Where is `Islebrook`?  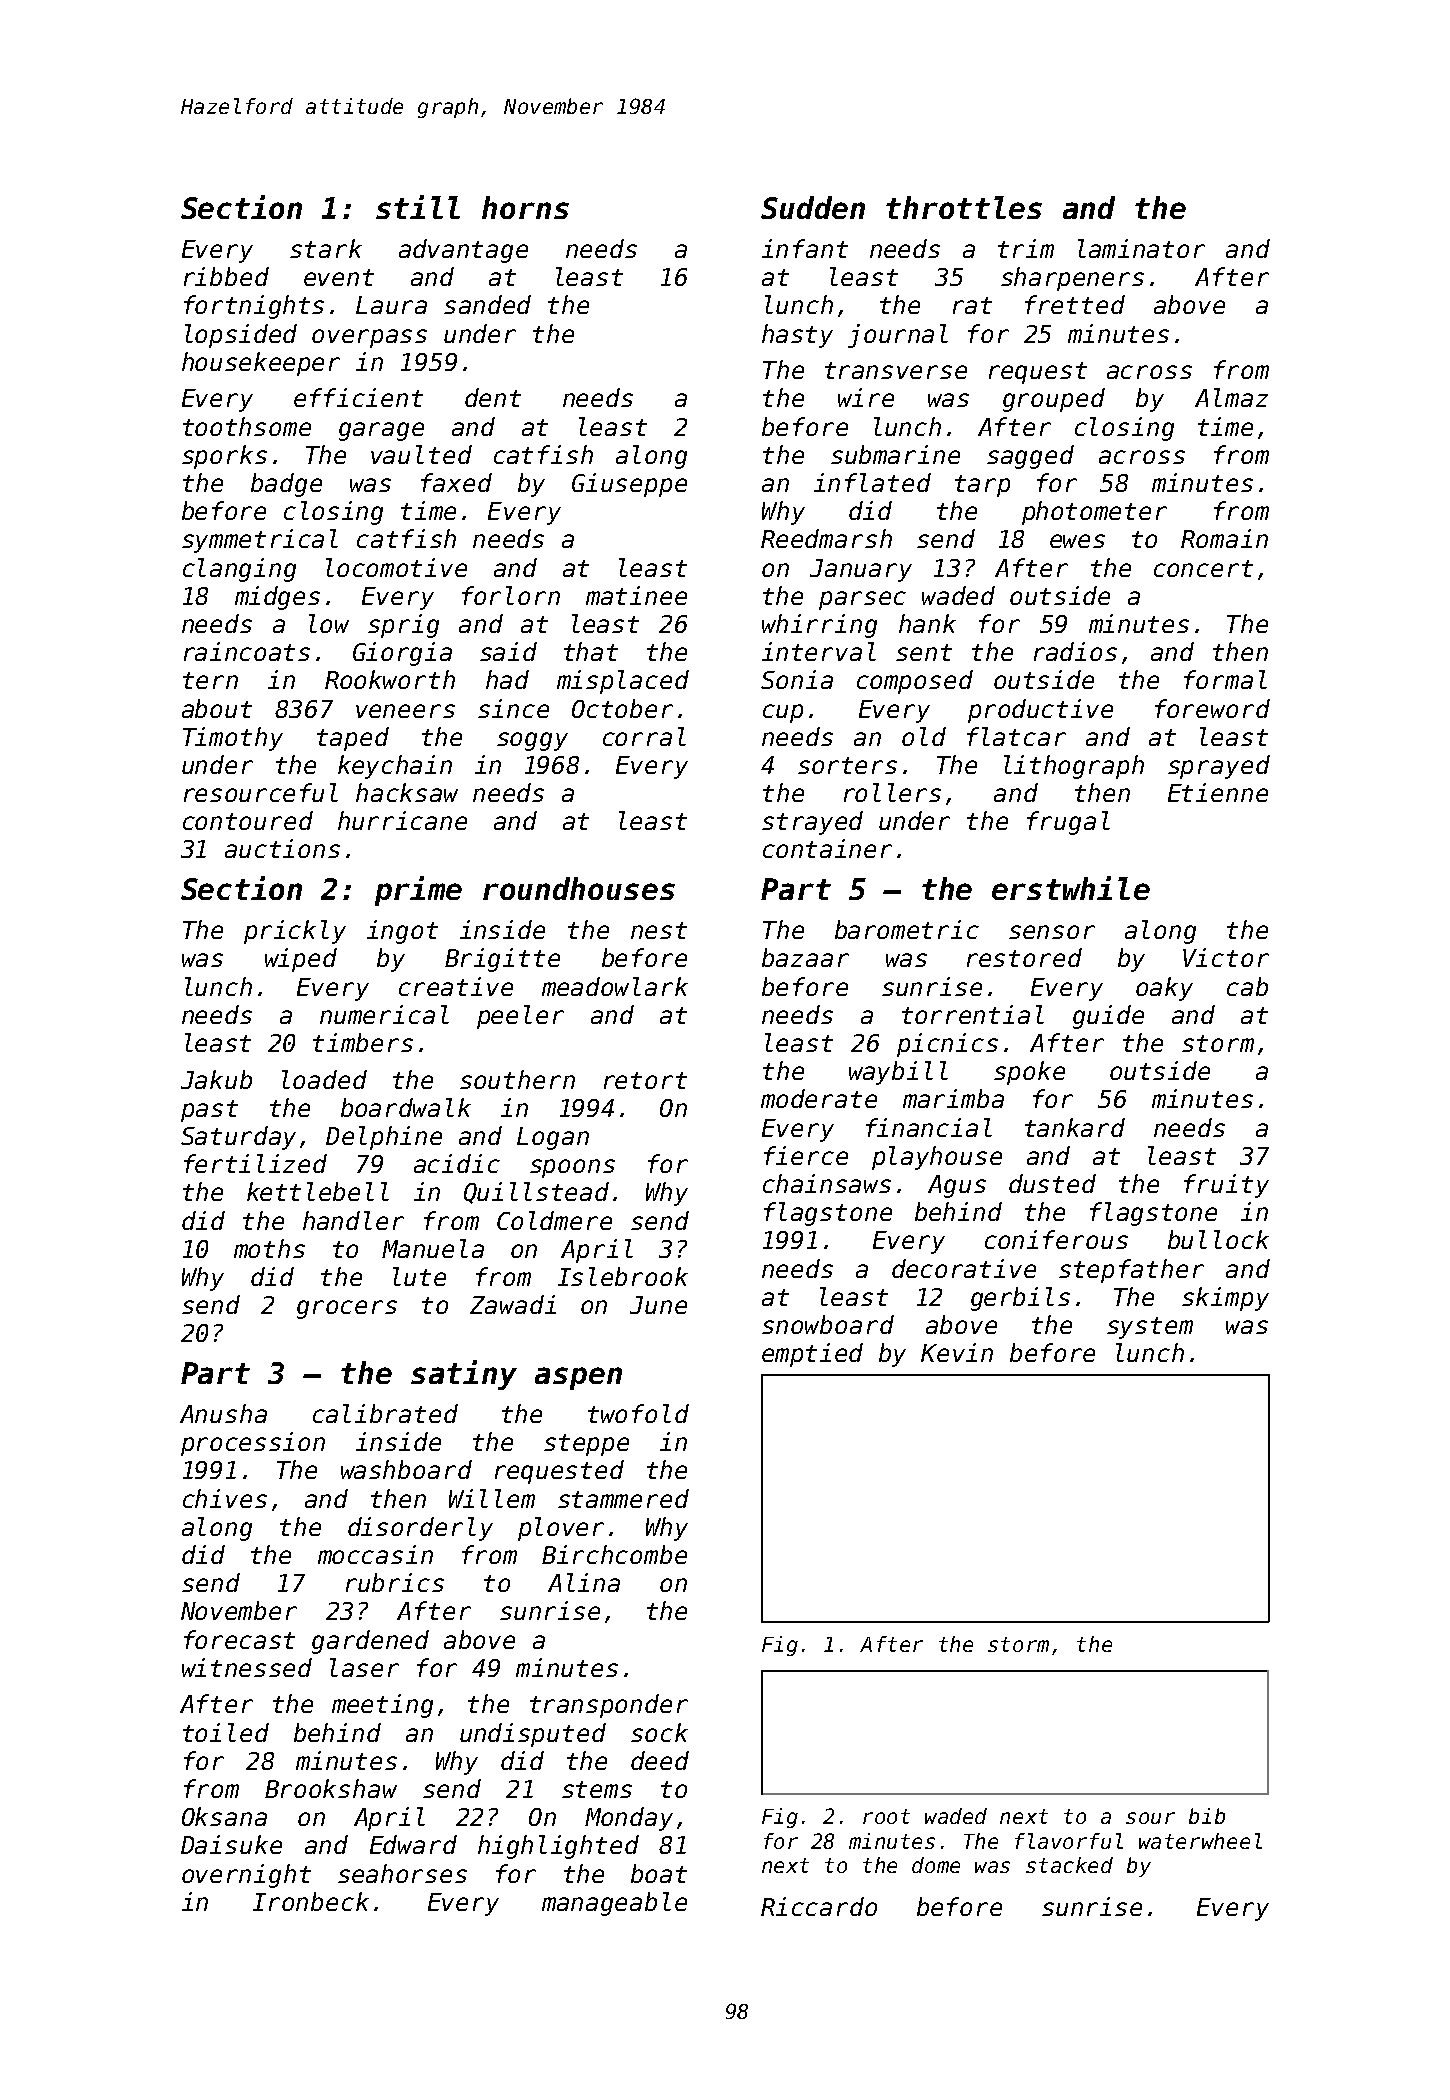 Islebrook is located at coordinates (623, 1276).
